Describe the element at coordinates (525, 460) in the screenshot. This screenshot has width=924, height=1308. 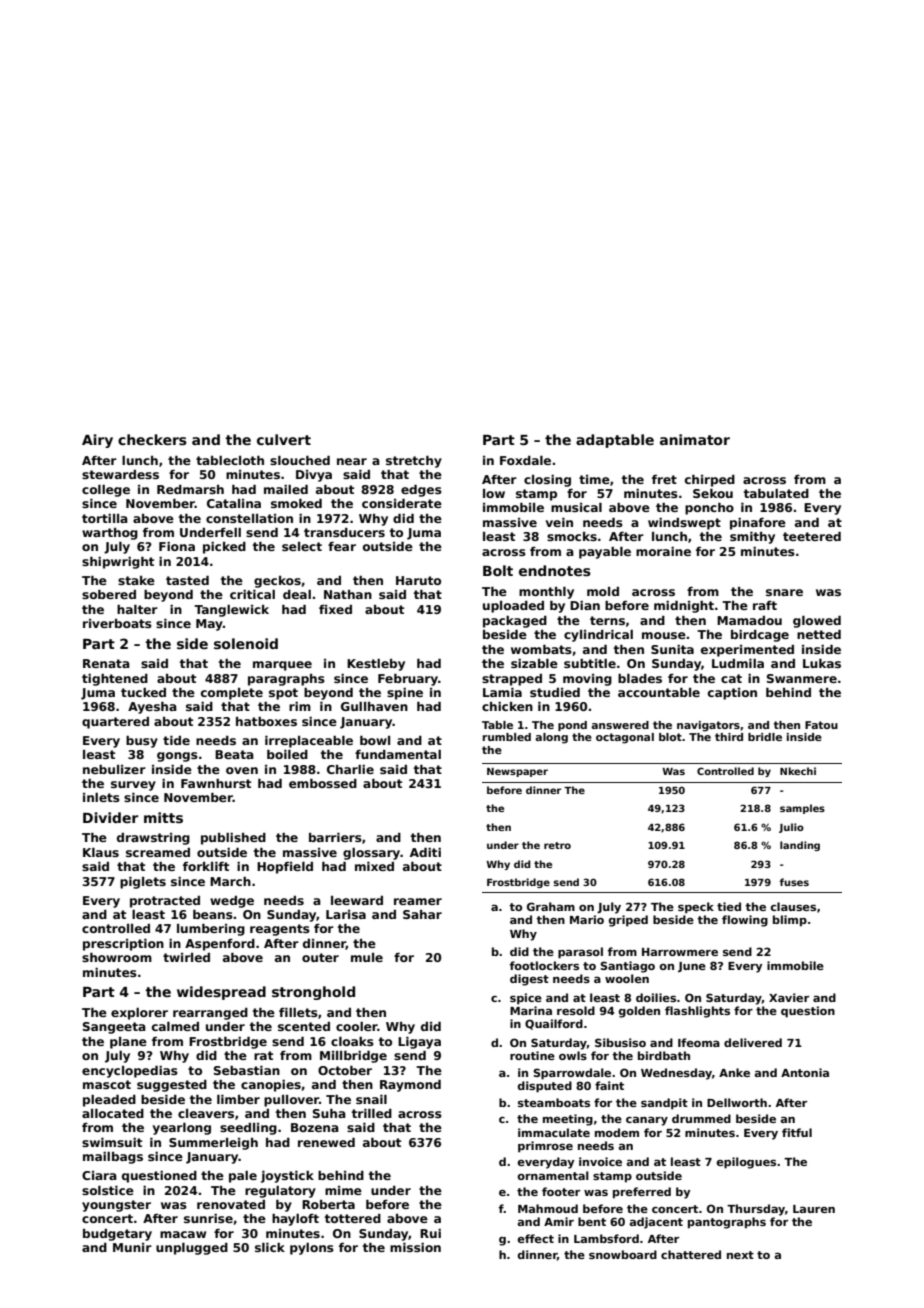
I see `Foxdale` at that location.
